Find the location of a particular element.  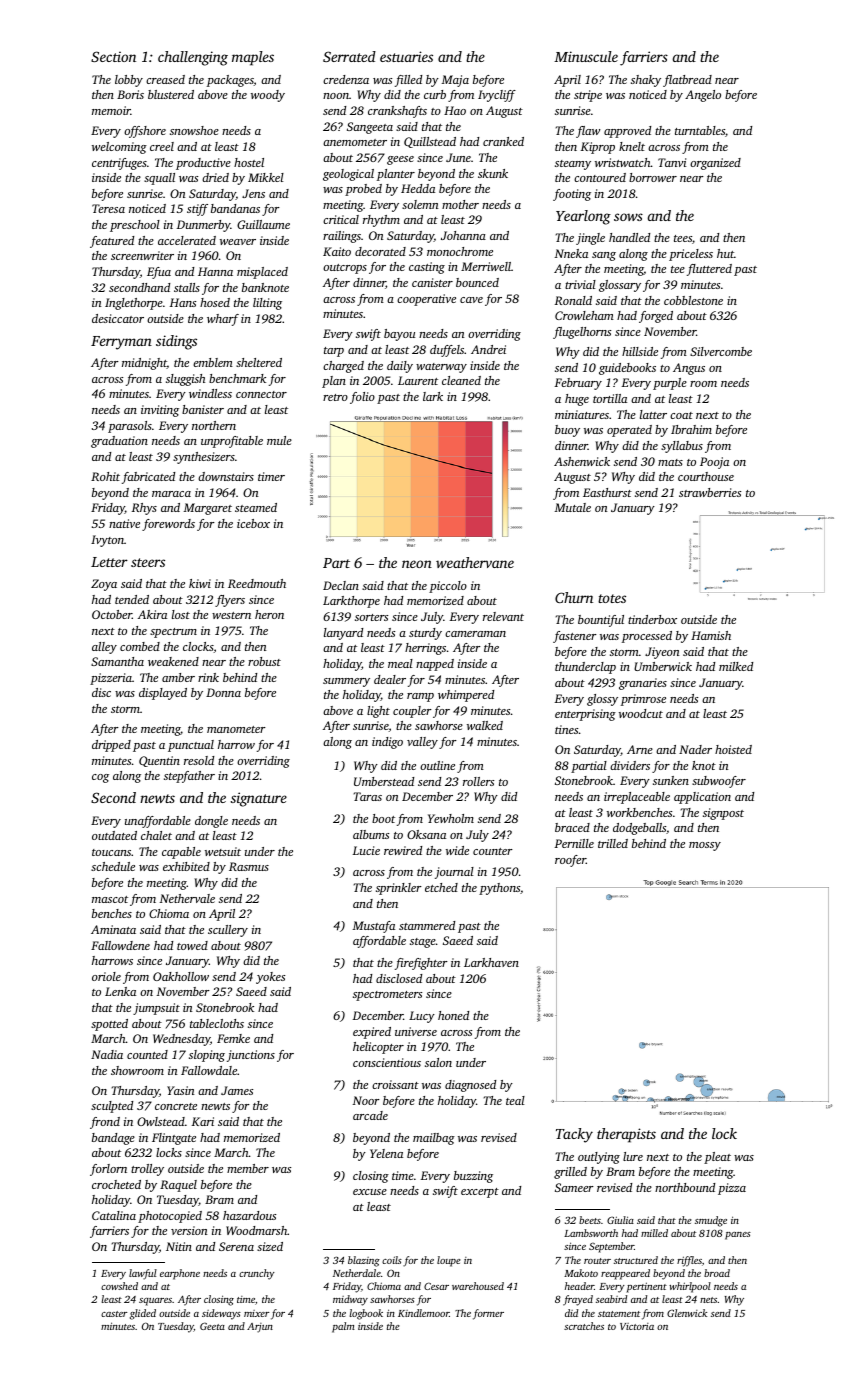

buzzing is located at coordinates (473, 1177).
